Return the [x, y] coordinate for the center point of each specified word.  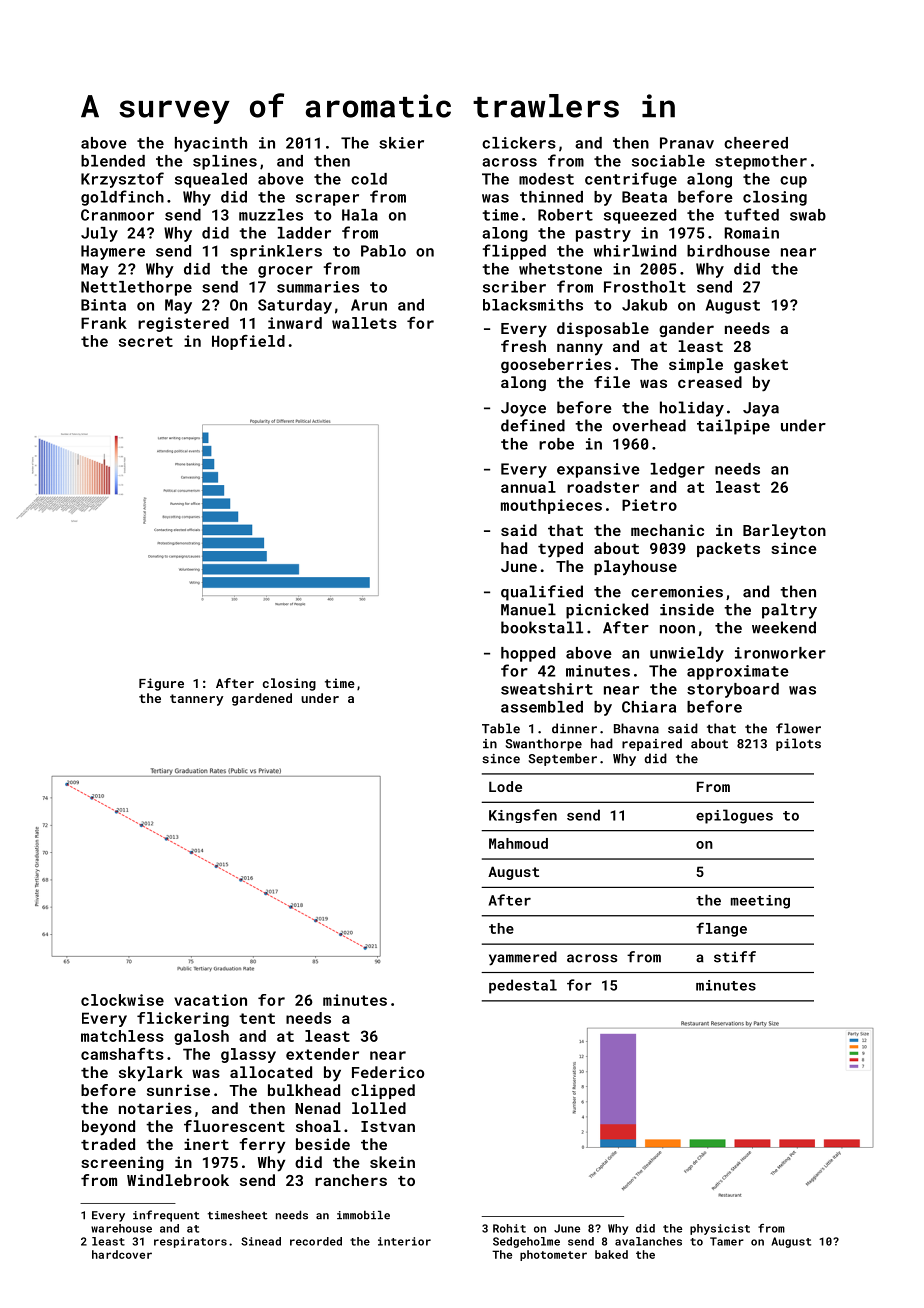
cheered [756, 143]
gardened [262, 699]
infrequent [166, 1216]
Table [501, 728]
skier [401, 143]
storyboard [733, 690]
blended [113, 161]
